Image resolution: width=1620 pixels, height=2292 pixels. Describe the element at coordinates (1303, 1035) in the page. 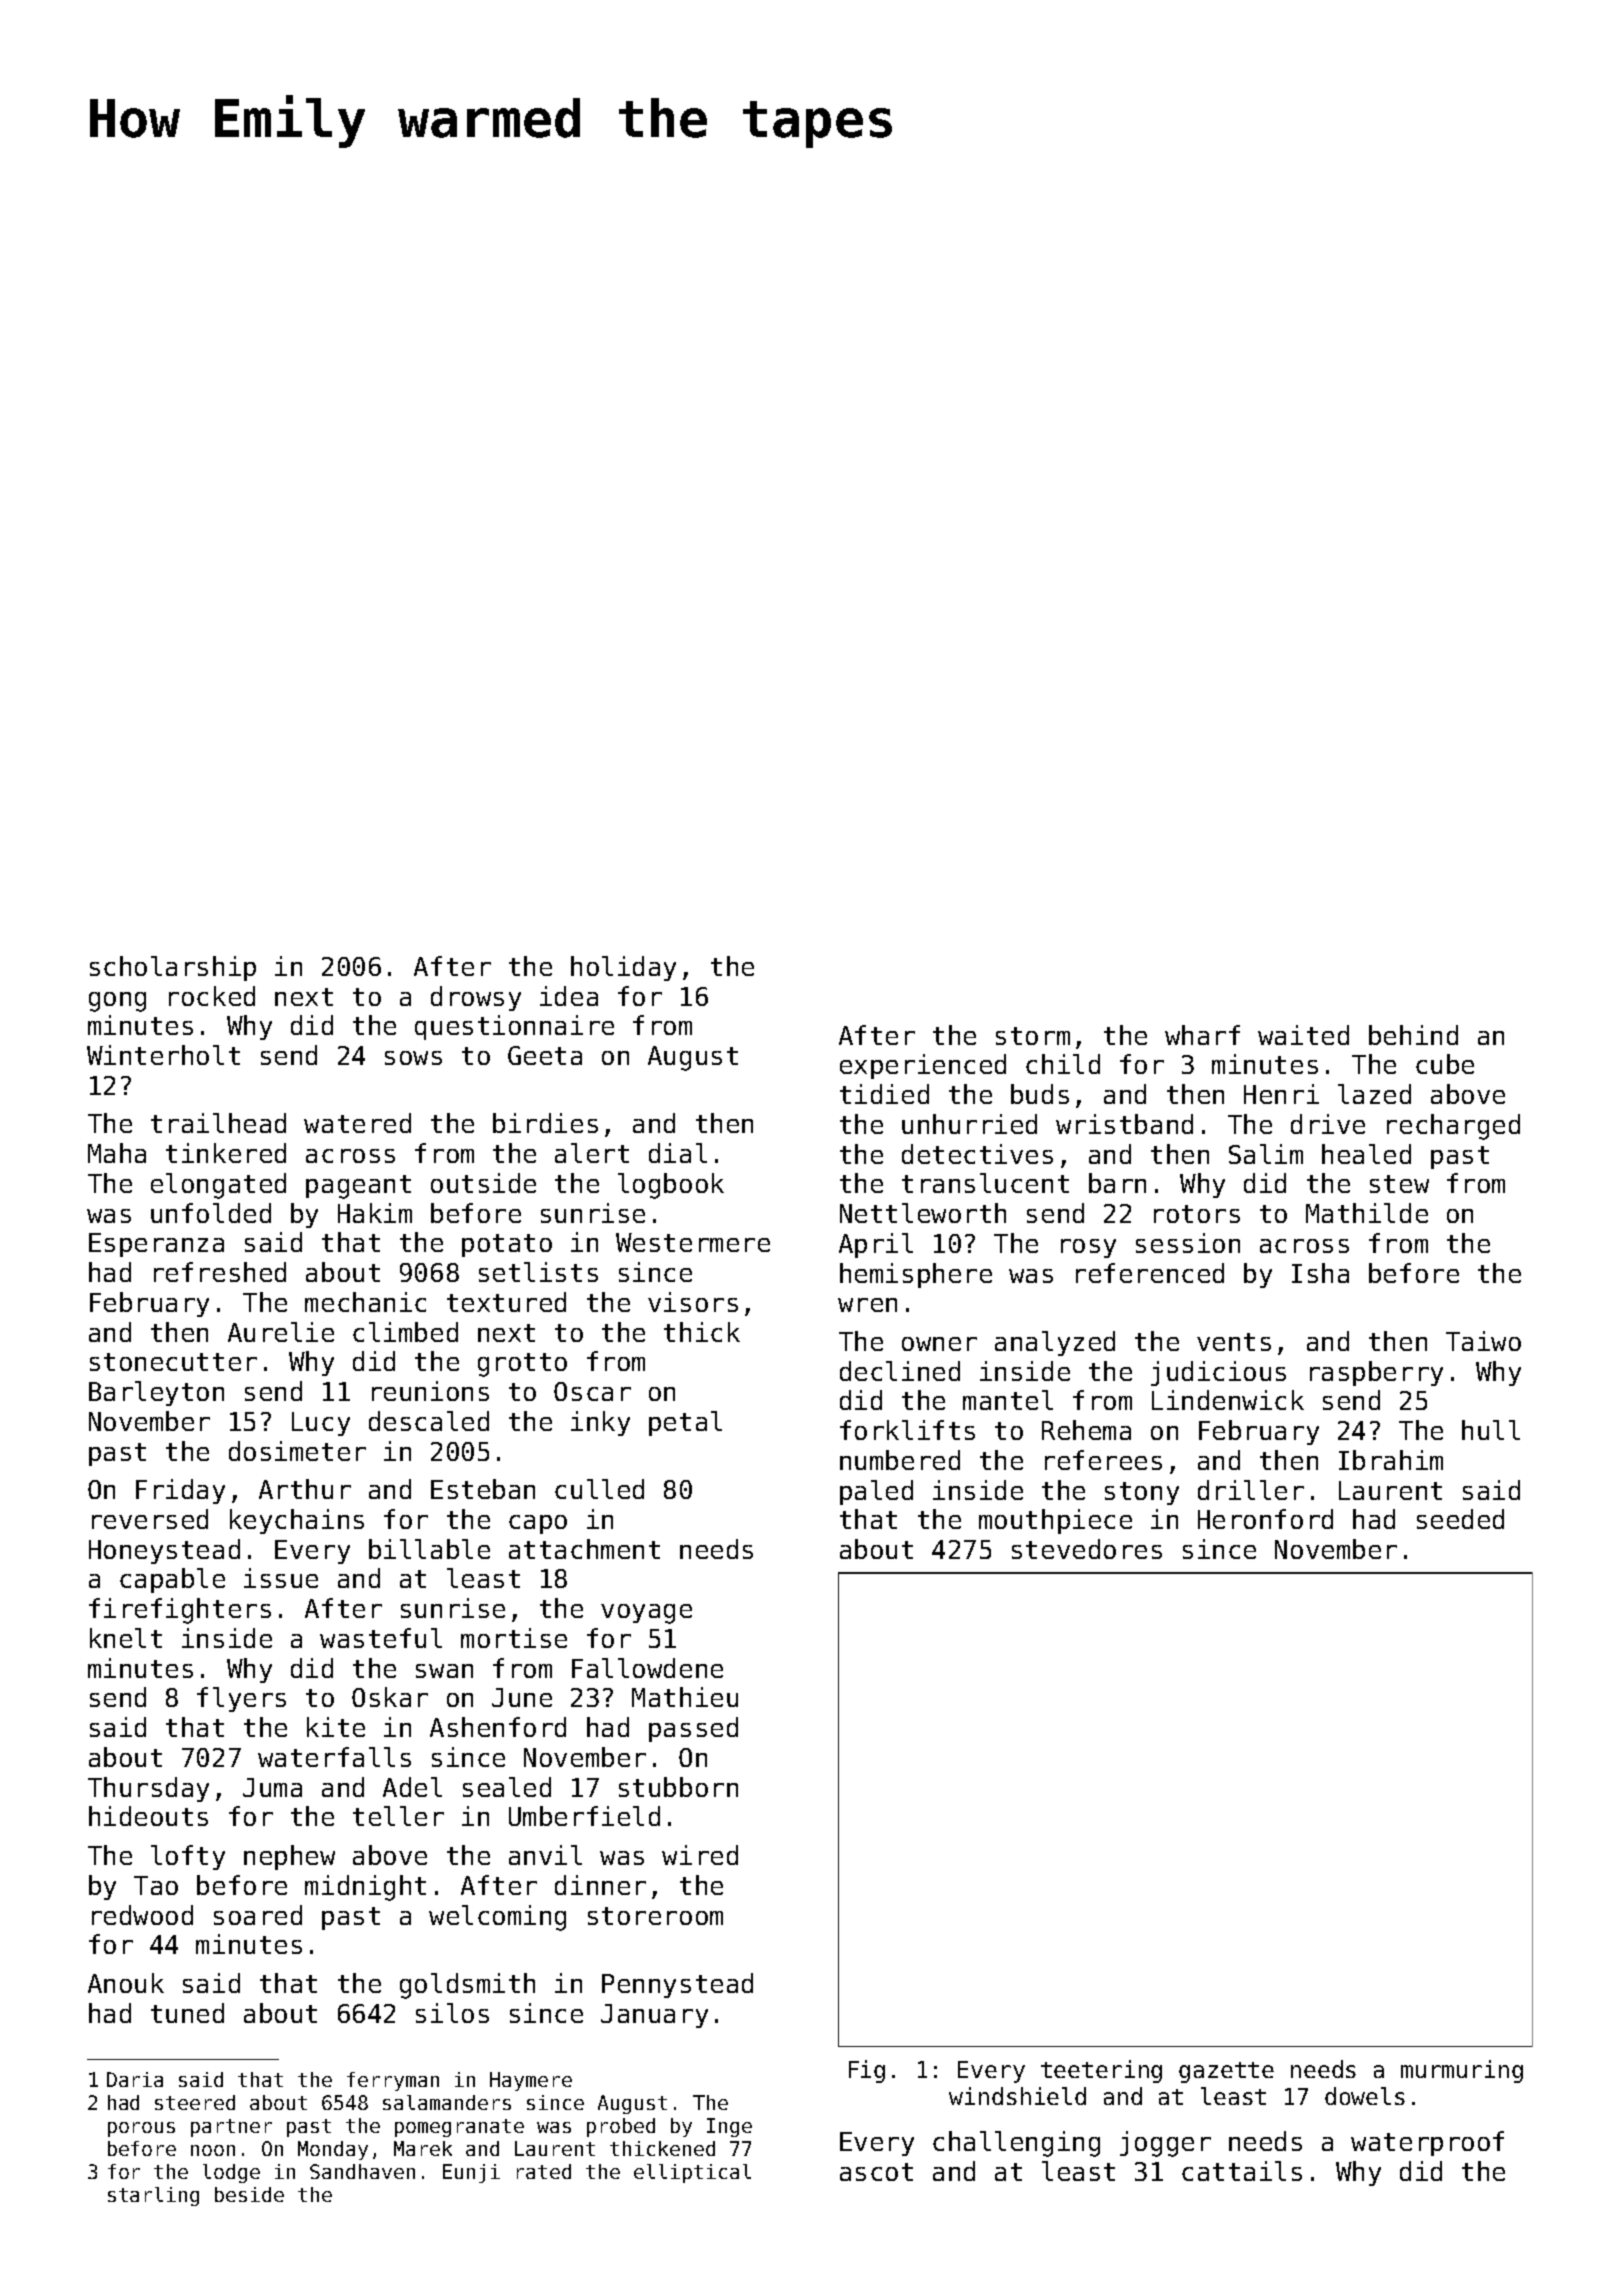

I see `waited` at that location.
